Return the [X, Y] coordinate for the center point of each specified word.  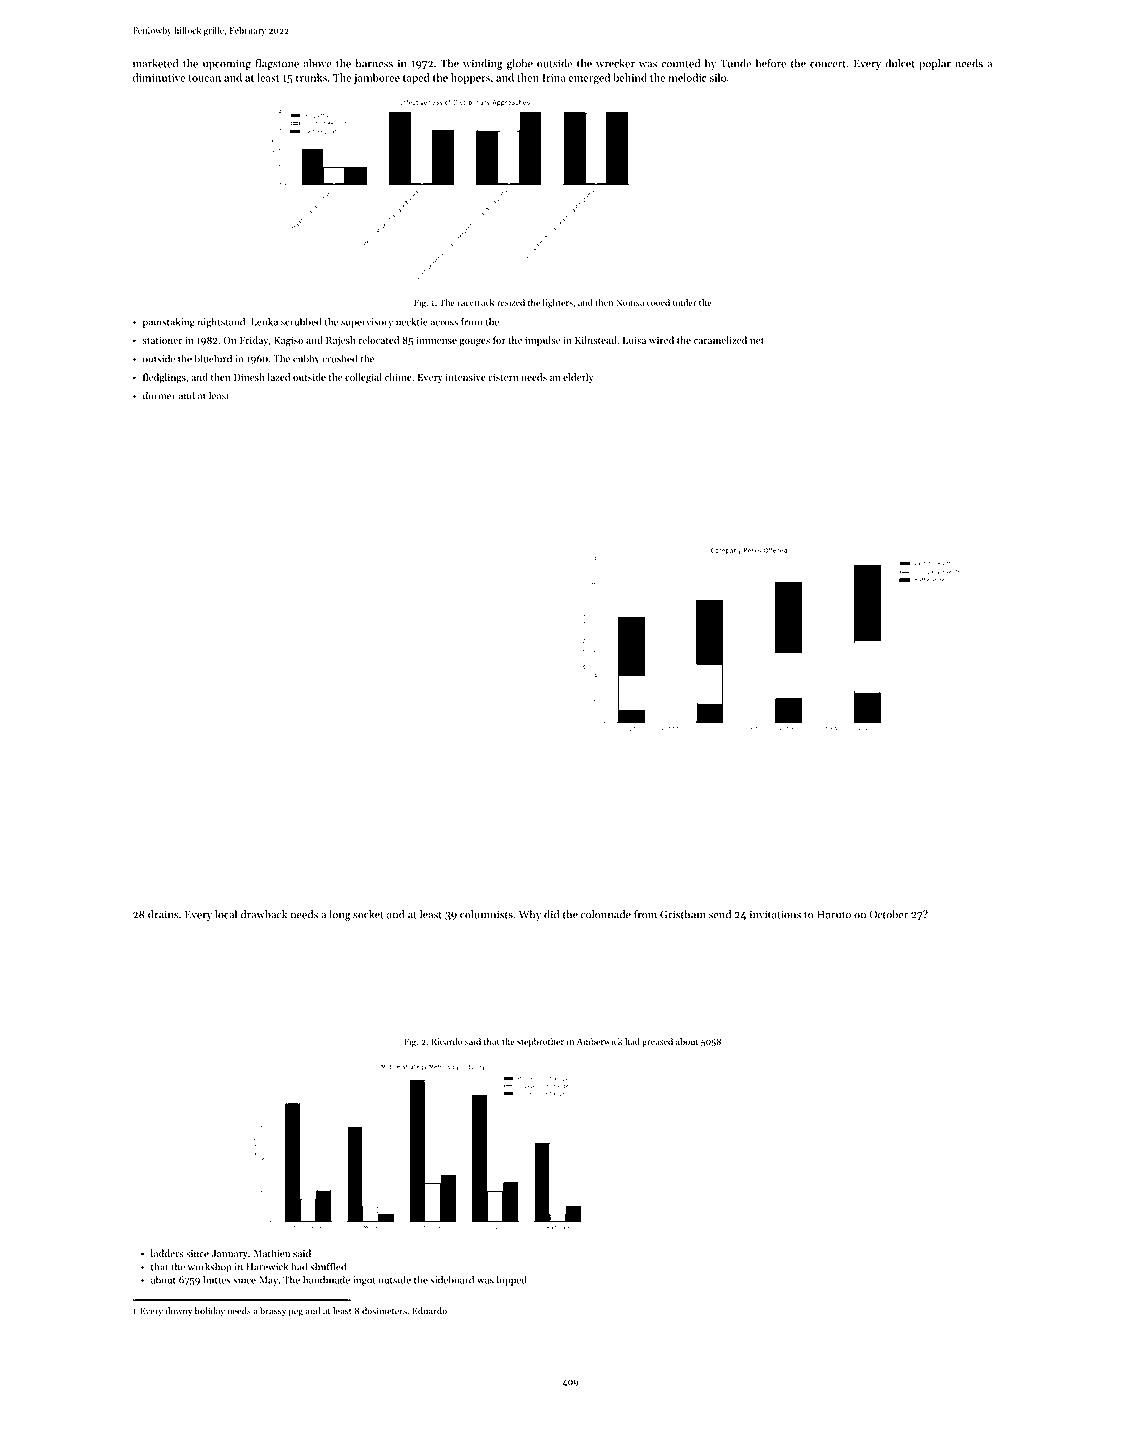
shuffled [328, 1266]
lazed [279, 377]
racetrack [475, 302]
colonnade [606, 914]
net [757, 341]
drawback [264, 914]
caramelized [720, 340]
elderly [578, 378]
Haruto [834, 914]
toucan [204, 78]
